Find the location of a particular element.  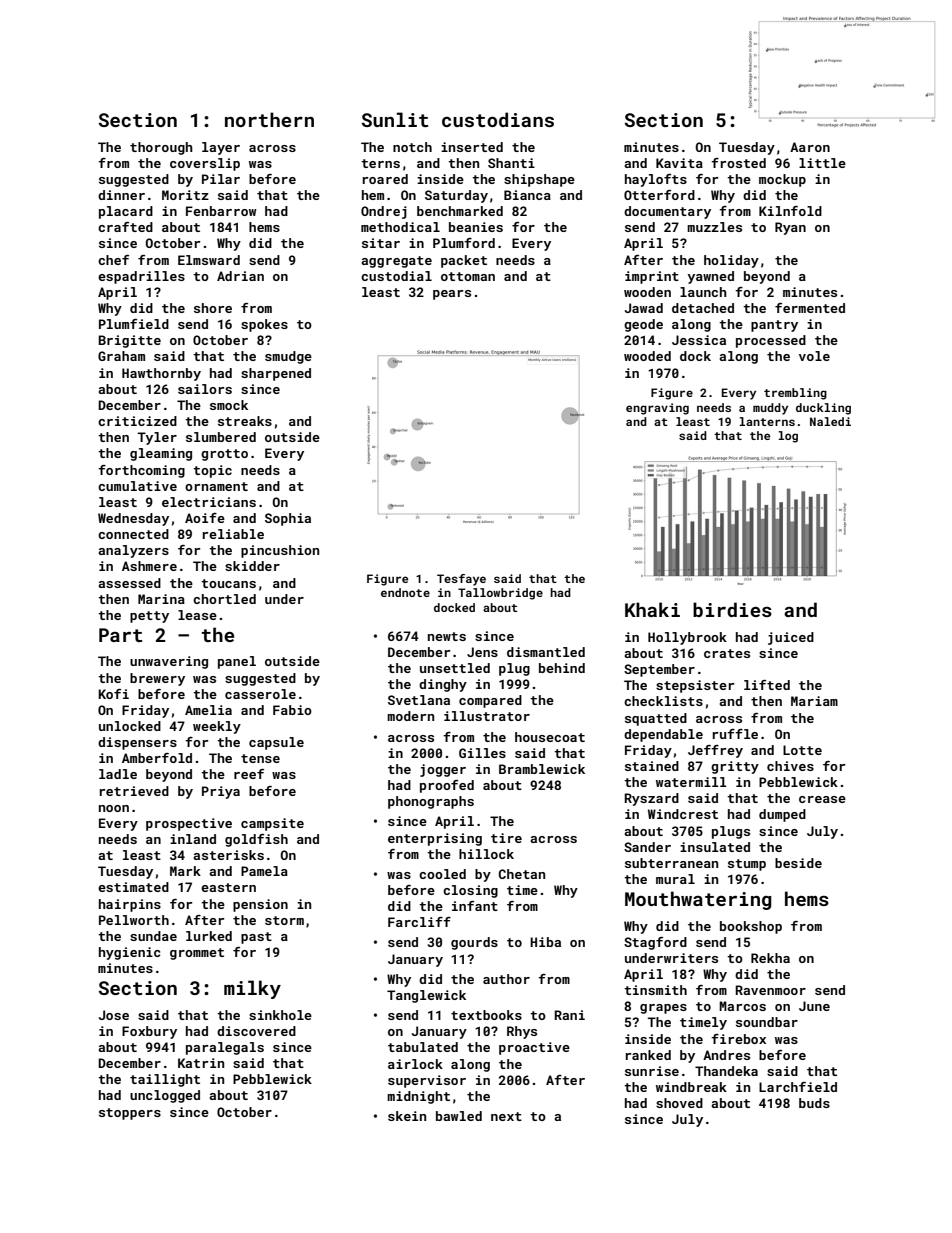

smock is located at coordinates (229, 405).
